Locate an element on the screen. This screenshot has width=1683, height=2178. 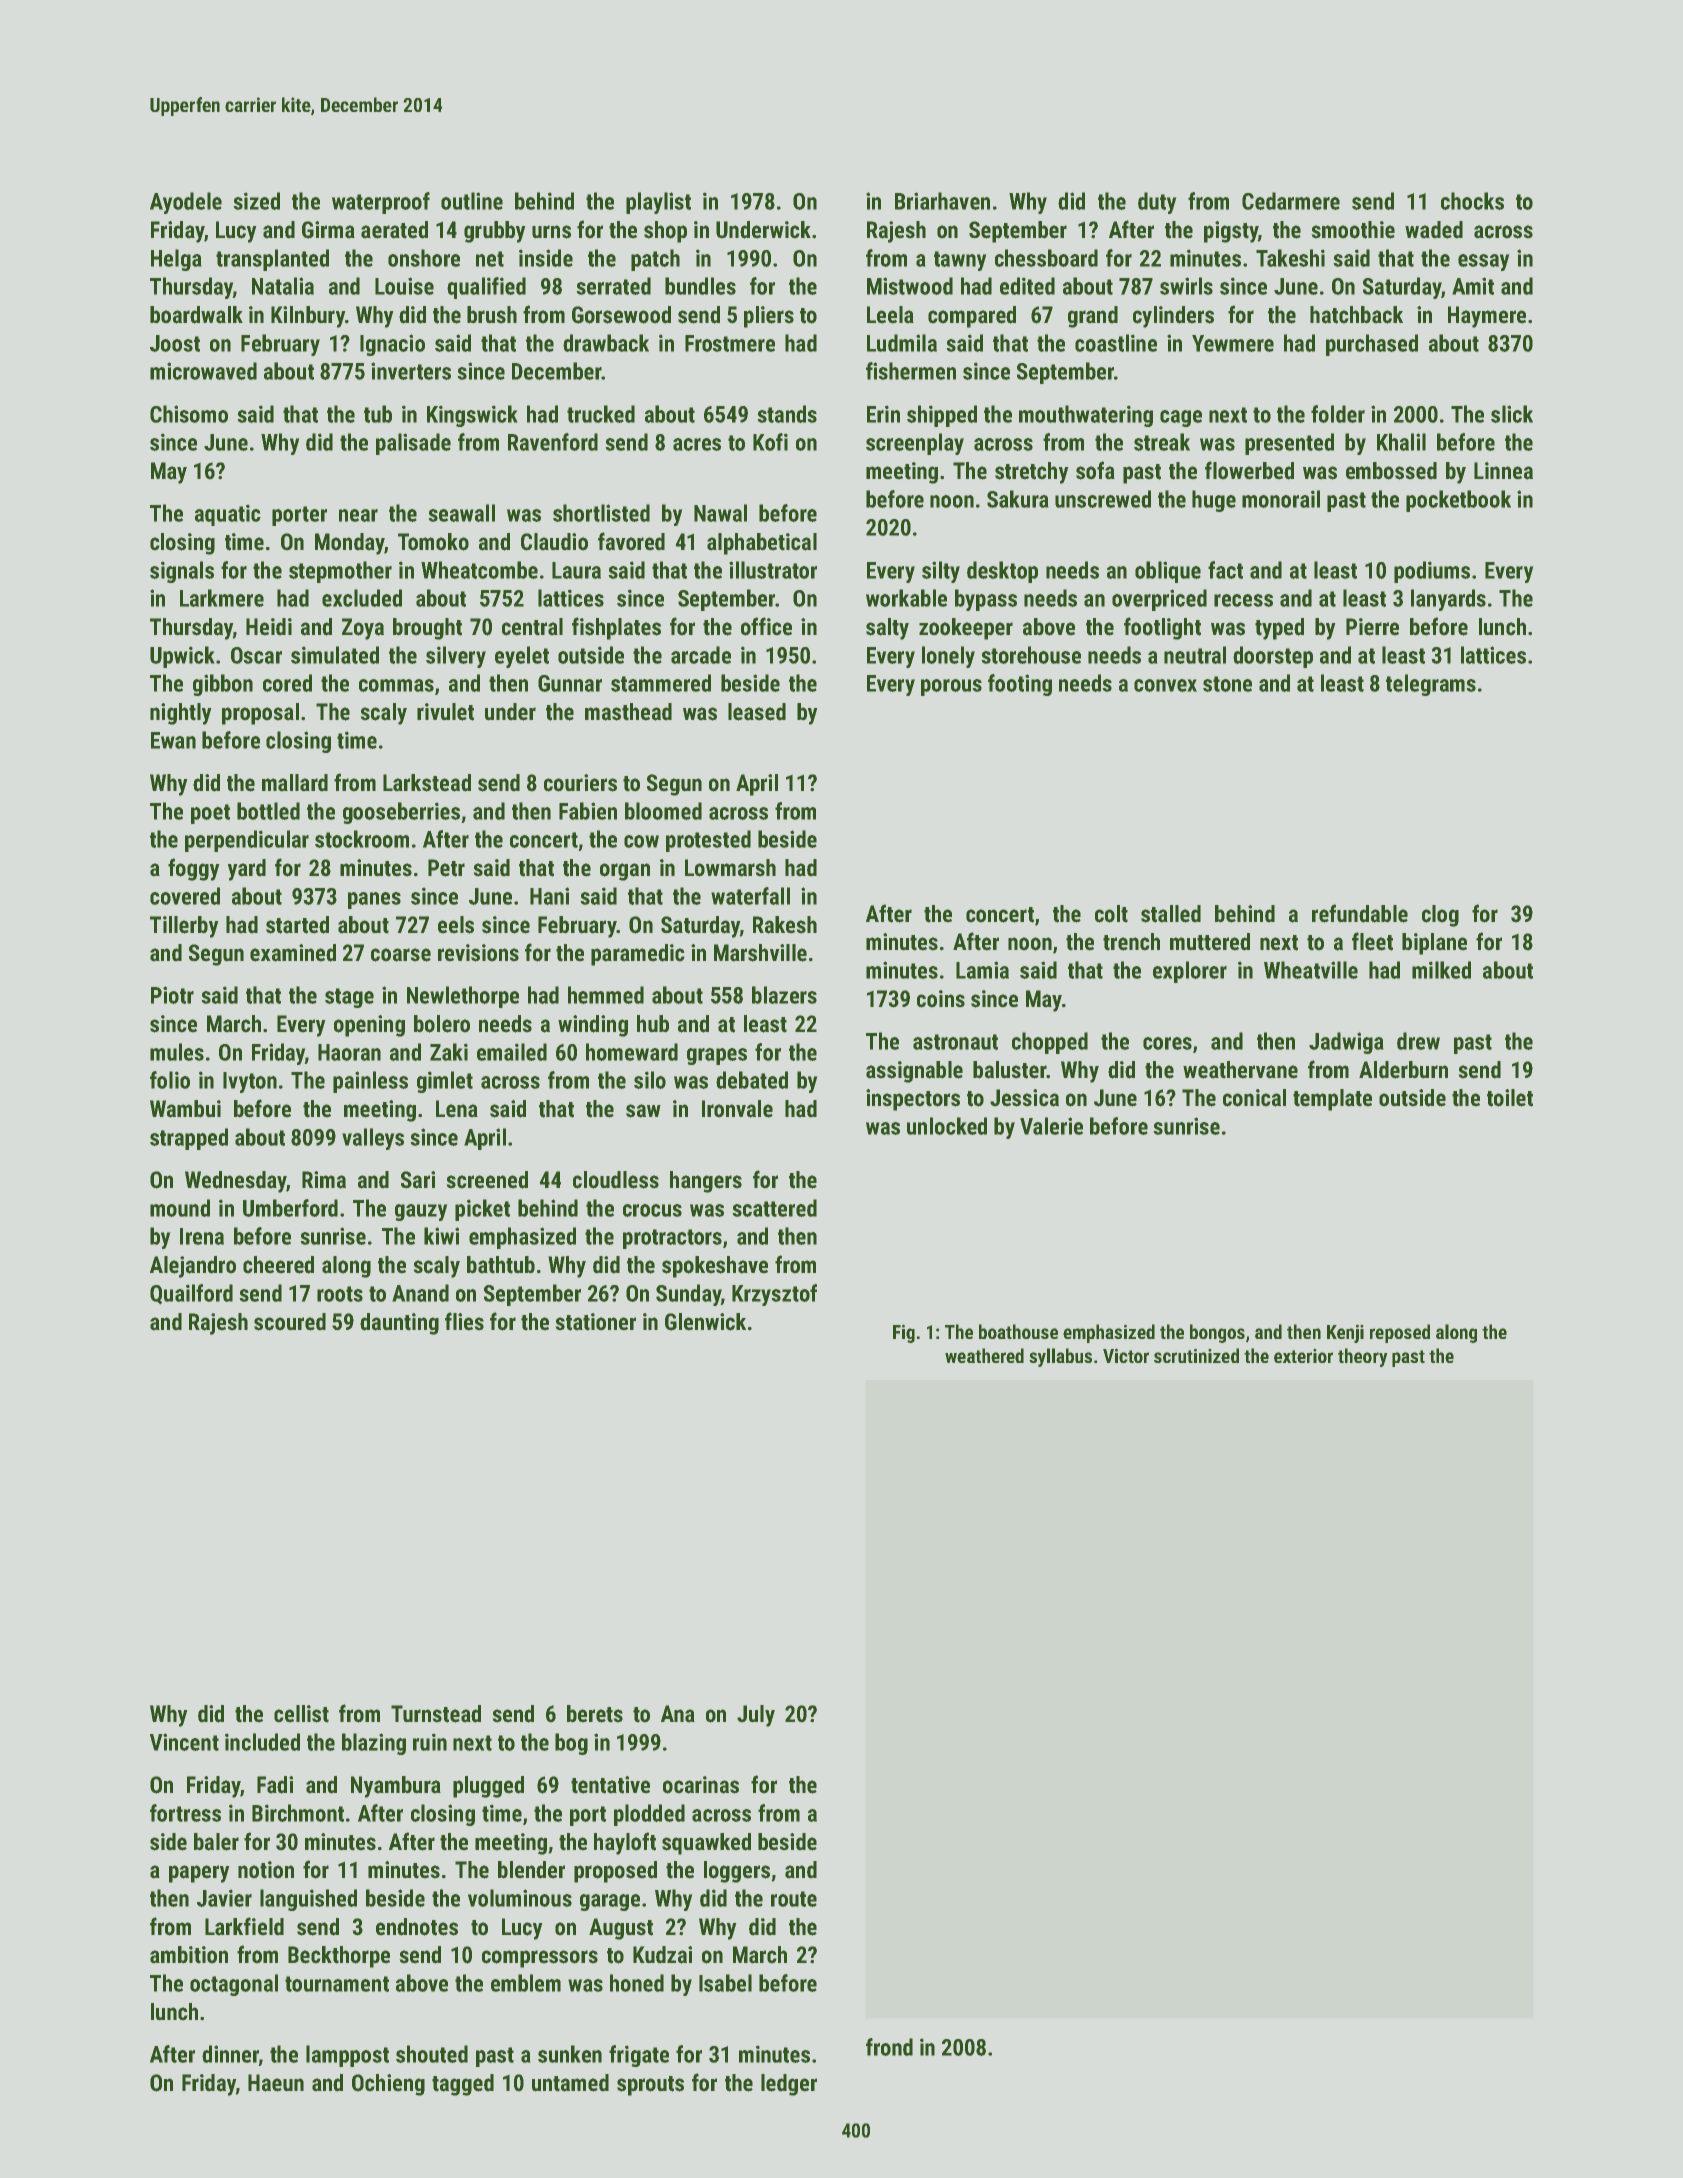
exterior is located at coordinates (1303, 1355).
